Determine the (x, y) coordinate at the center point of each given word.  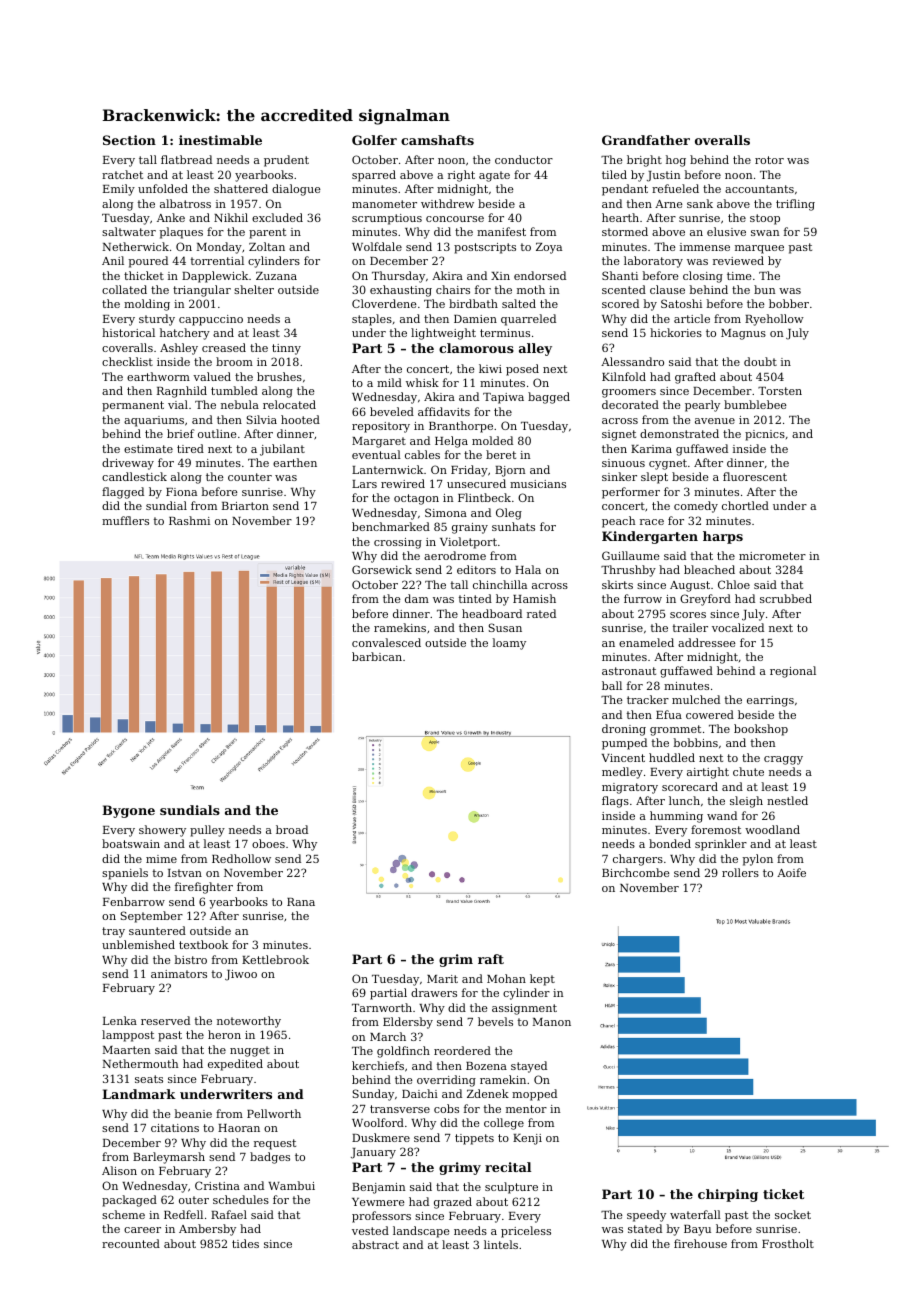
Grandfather (646, 140)
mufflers (125, 520)
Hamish (534, 598)
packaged (129, 1201)
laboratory (653, 262)
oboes (268, 843)
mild (389, 382)
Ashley (179, 349)
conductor (524, 159)
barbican (377, 656)
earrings (770, 701)
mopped (534, 1095)
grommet (675, 730)
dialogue (296, 190)
